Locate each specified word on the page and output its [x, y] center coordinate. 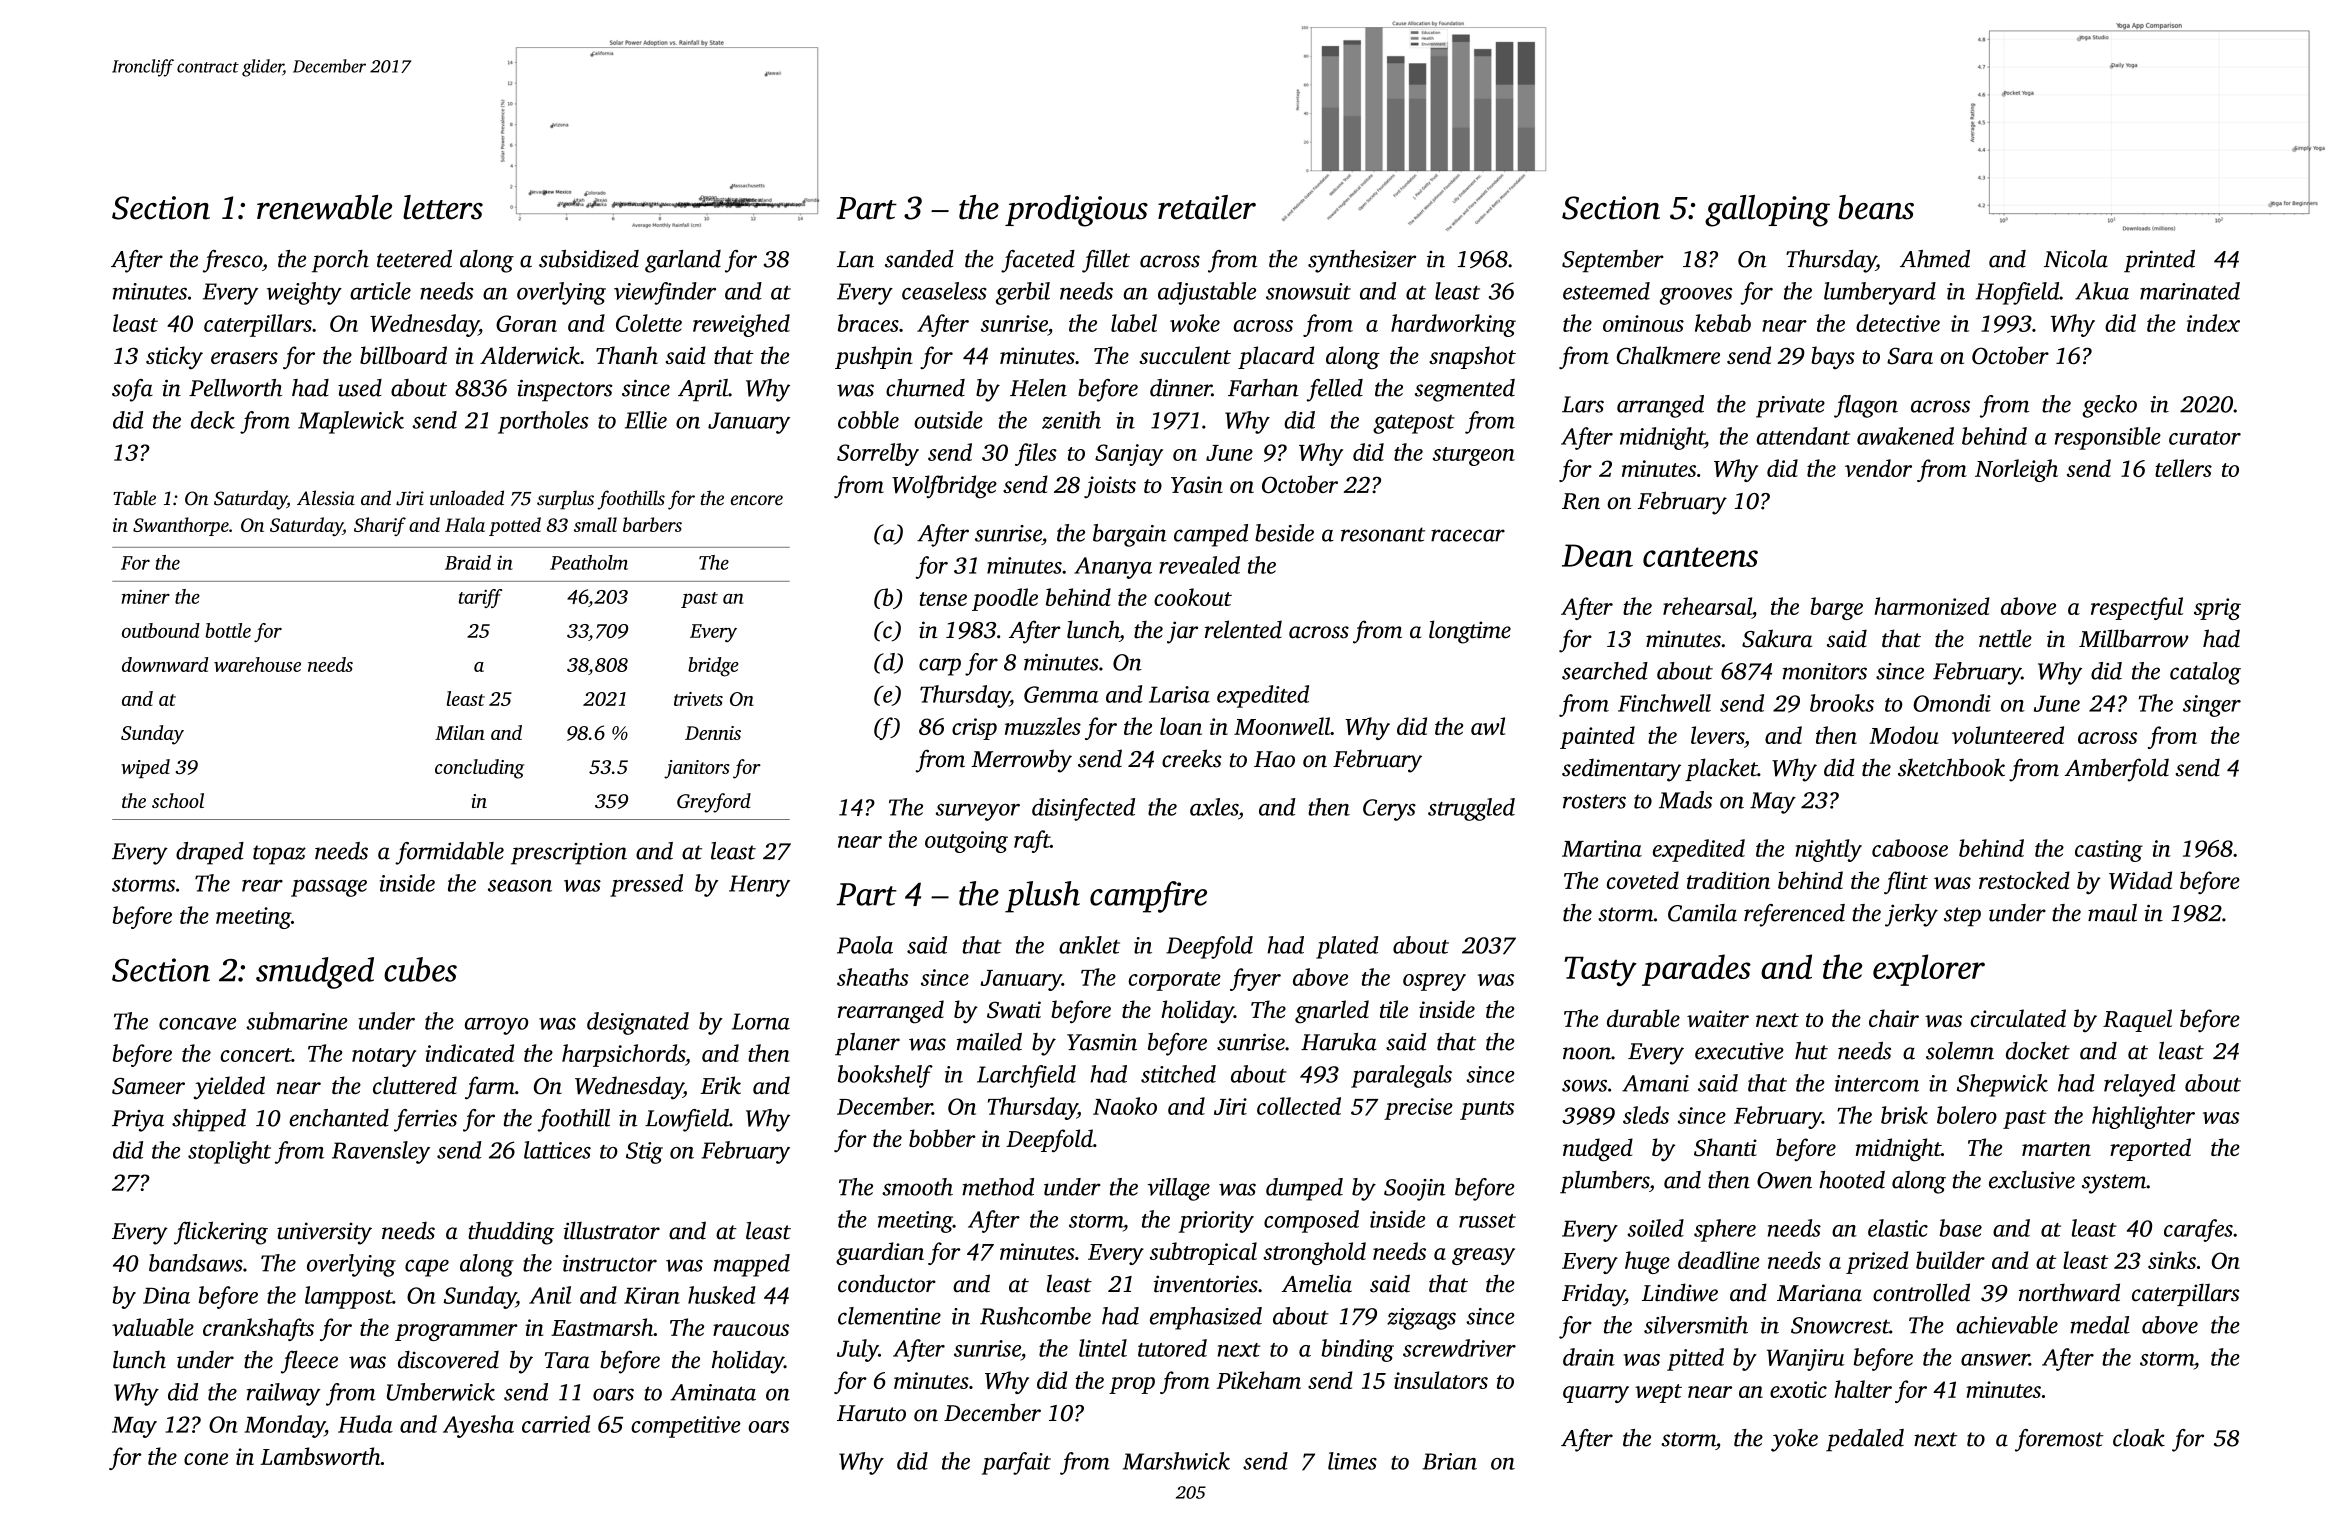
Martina [1602, 848]
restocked [2024, 880]
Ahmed [1935, 259]
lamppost [349, 1297]
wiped [145, 768]
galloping [1767, 211]
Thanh [627, 355]
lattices [557, 1150]
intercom [1877, 1083]
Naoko [1125, 1106]
